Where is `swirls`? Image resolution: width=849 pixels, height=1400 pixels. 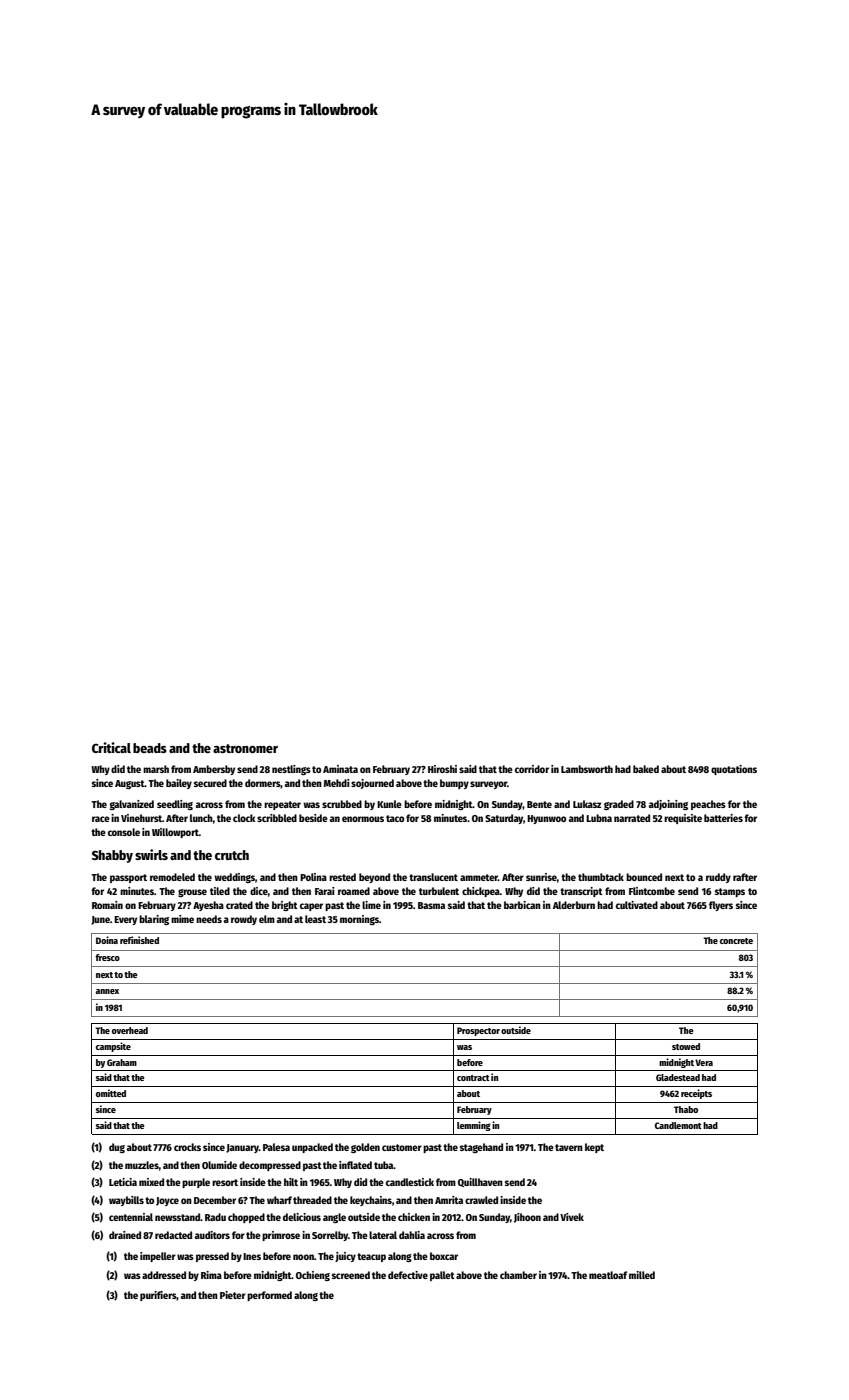
swirls is located at coordinates (151, 854).
